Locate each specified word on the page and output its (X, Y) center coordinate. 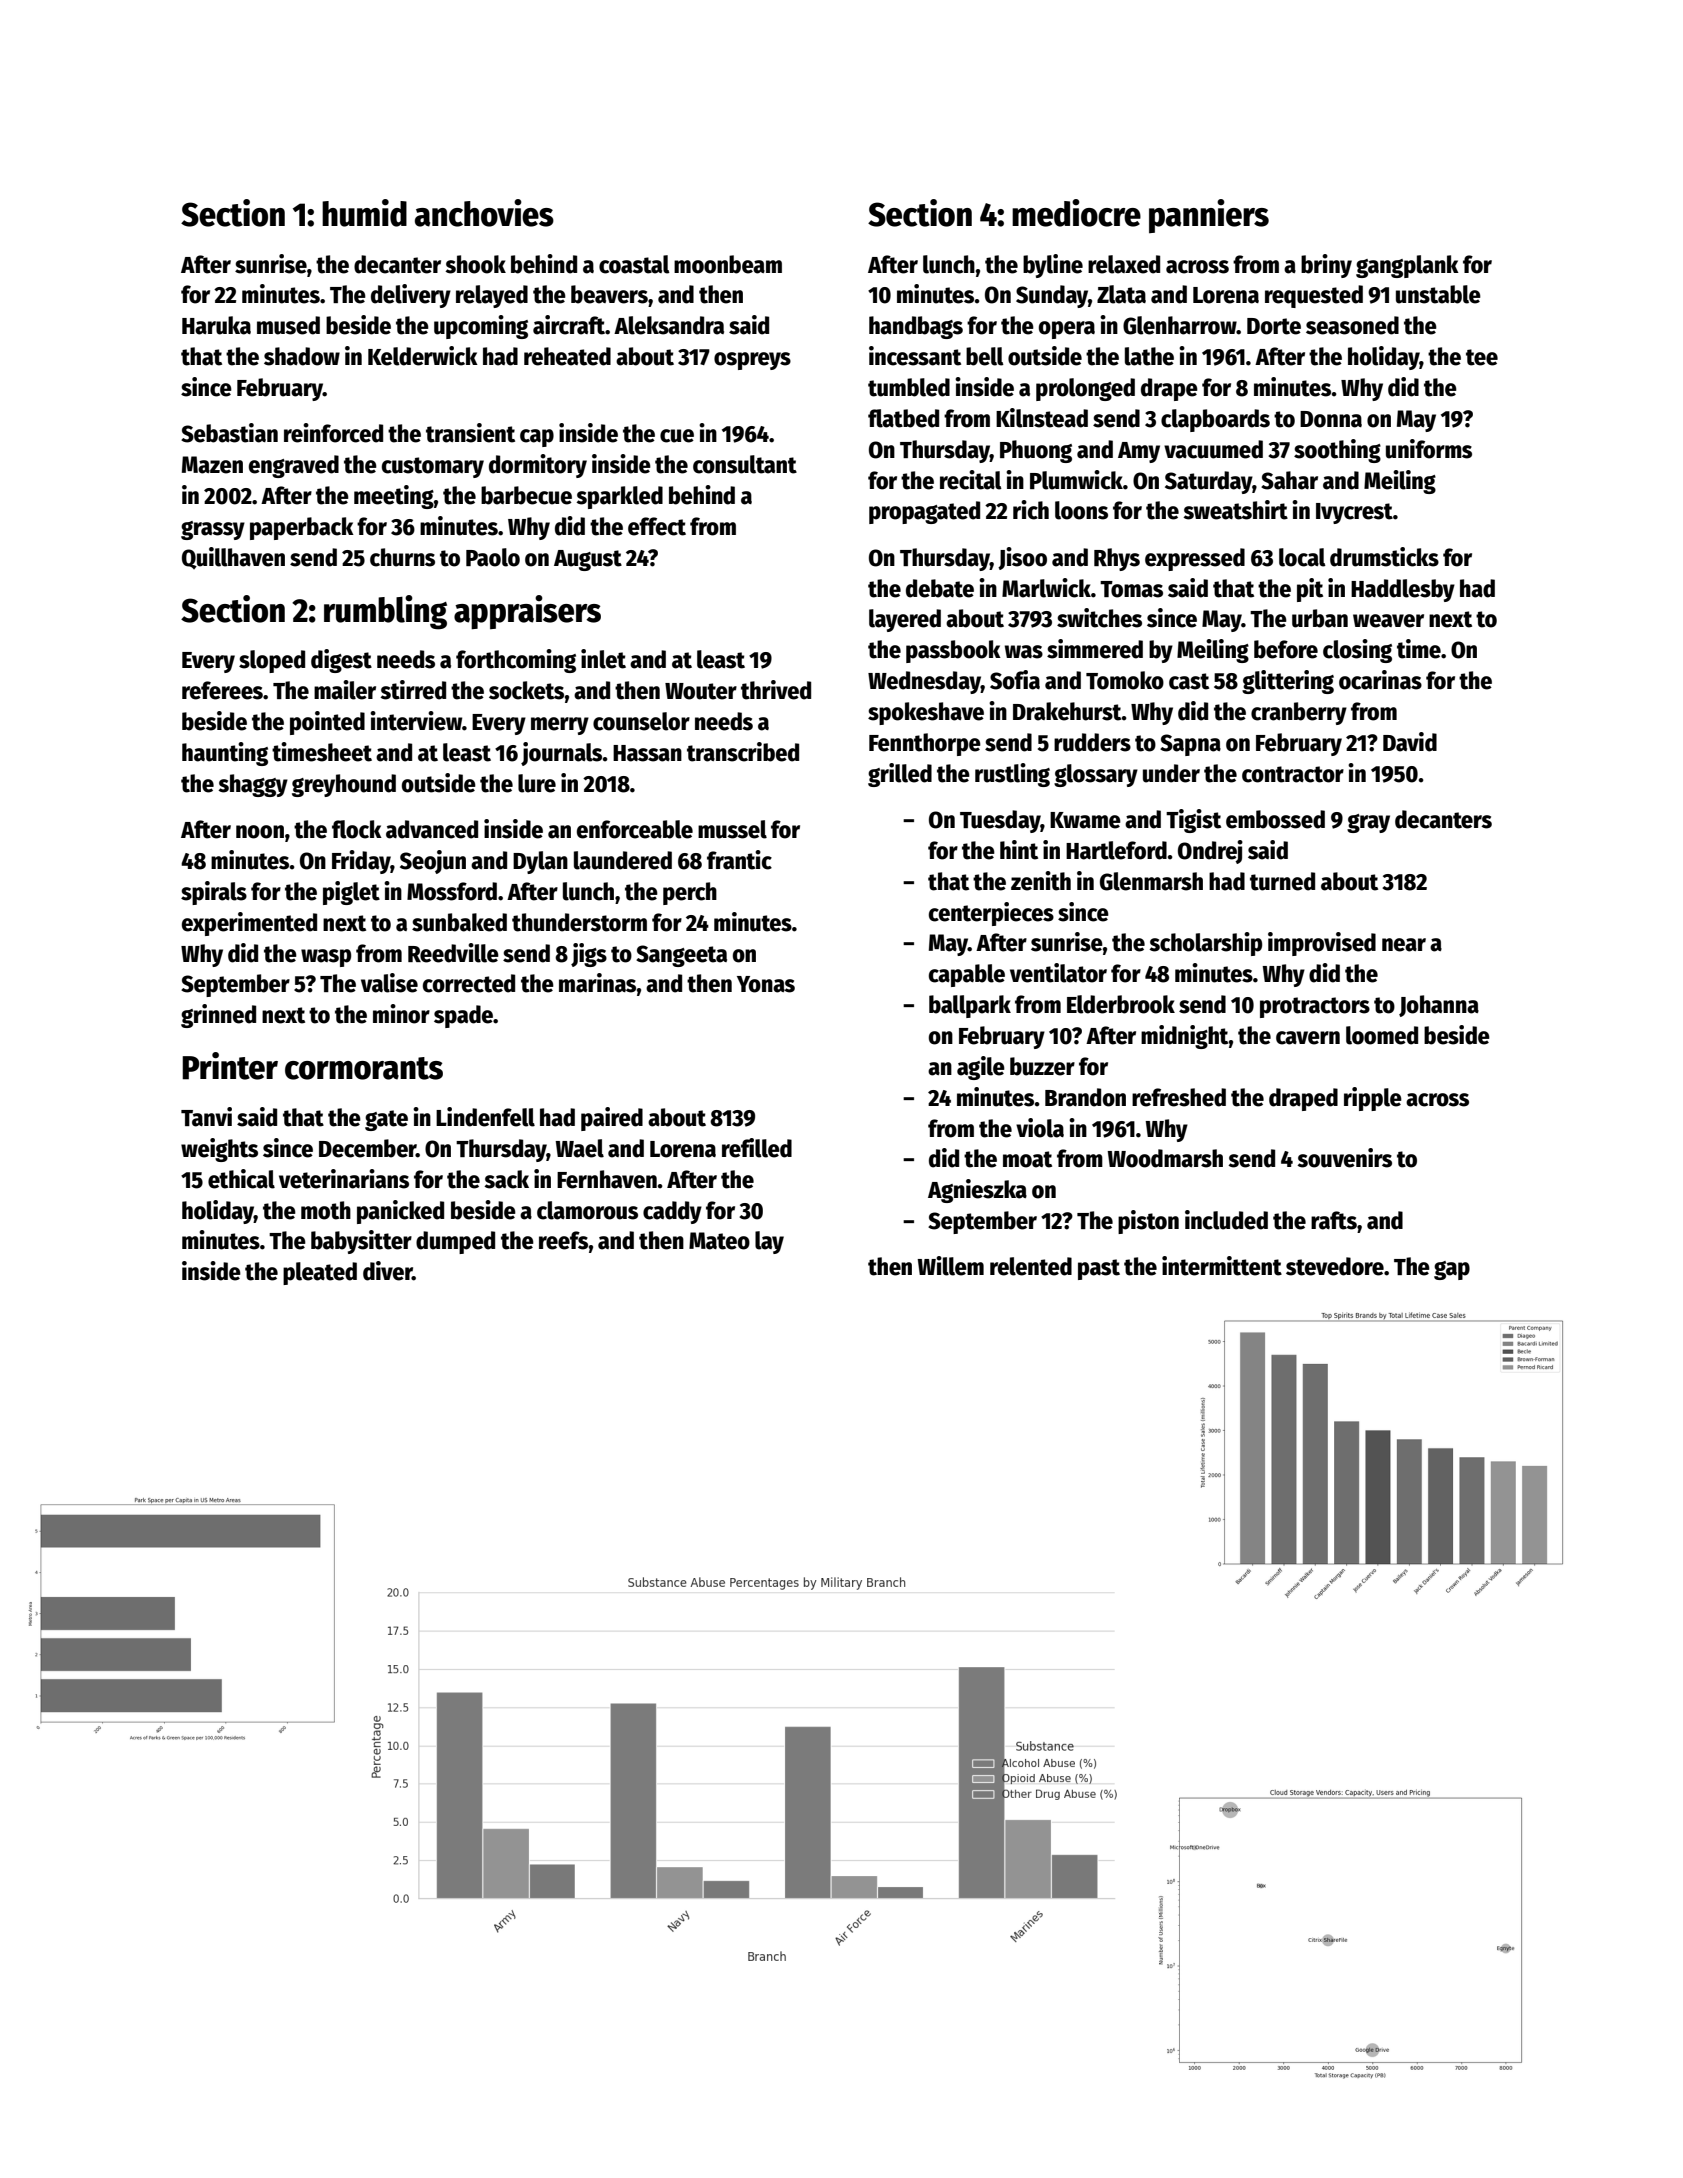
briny (1326, 266)
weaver (1388, 621)
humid (364, 213)
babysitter (361, 1242)
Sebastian (229, 433)
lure (537, 783)
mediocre (1076, 213)
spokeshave (926, 713)
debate (940, 588)
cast (1189, 681)
